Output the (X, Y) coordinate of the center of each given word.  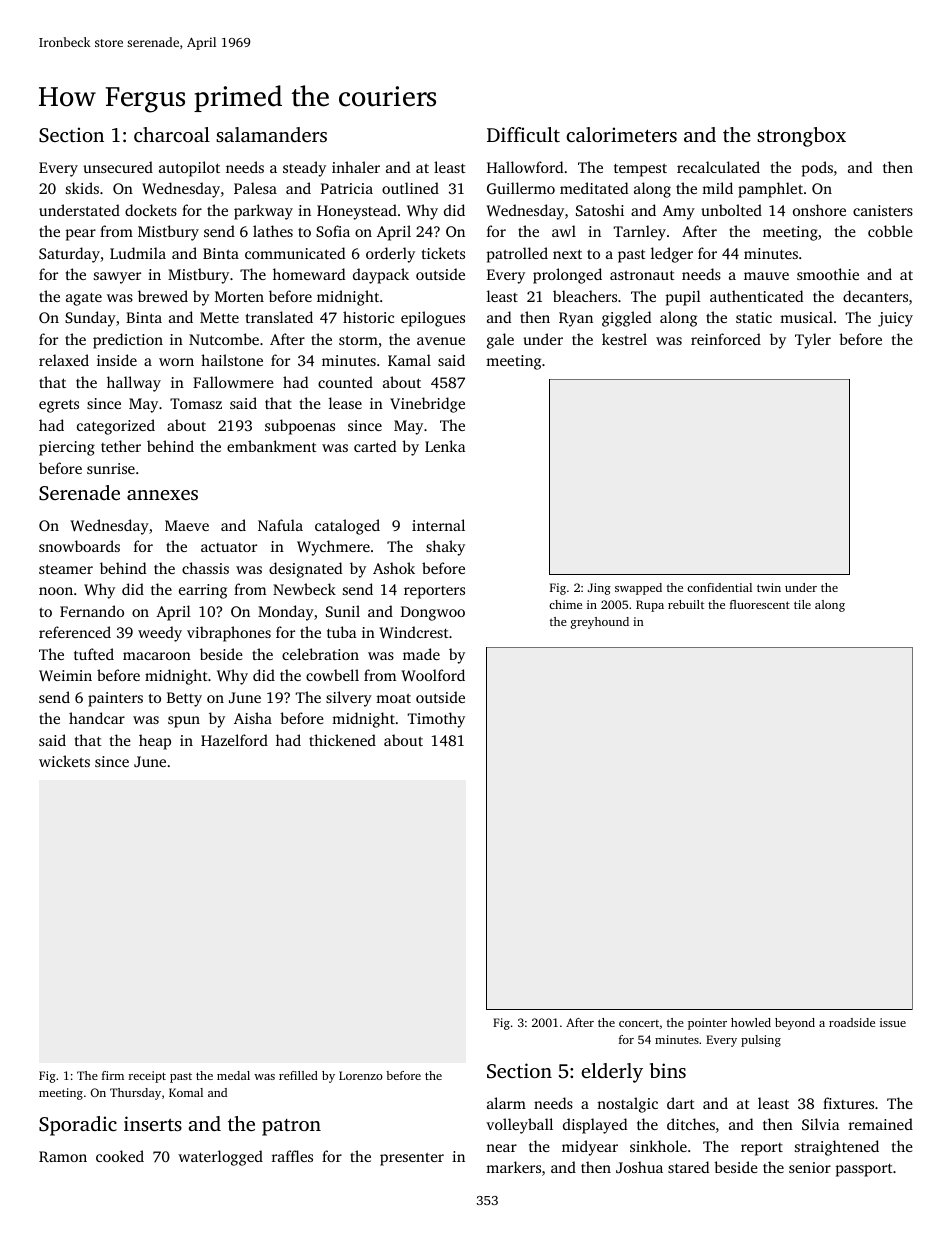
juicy (895, 319)
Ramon (63, 1156)
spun (184, 722)
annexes (162, 495)
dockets (151, 210)
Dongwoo (433, 613)
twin (769, 587)
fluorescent (760, 604)
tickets (443, 253)
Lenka (445, 446)
